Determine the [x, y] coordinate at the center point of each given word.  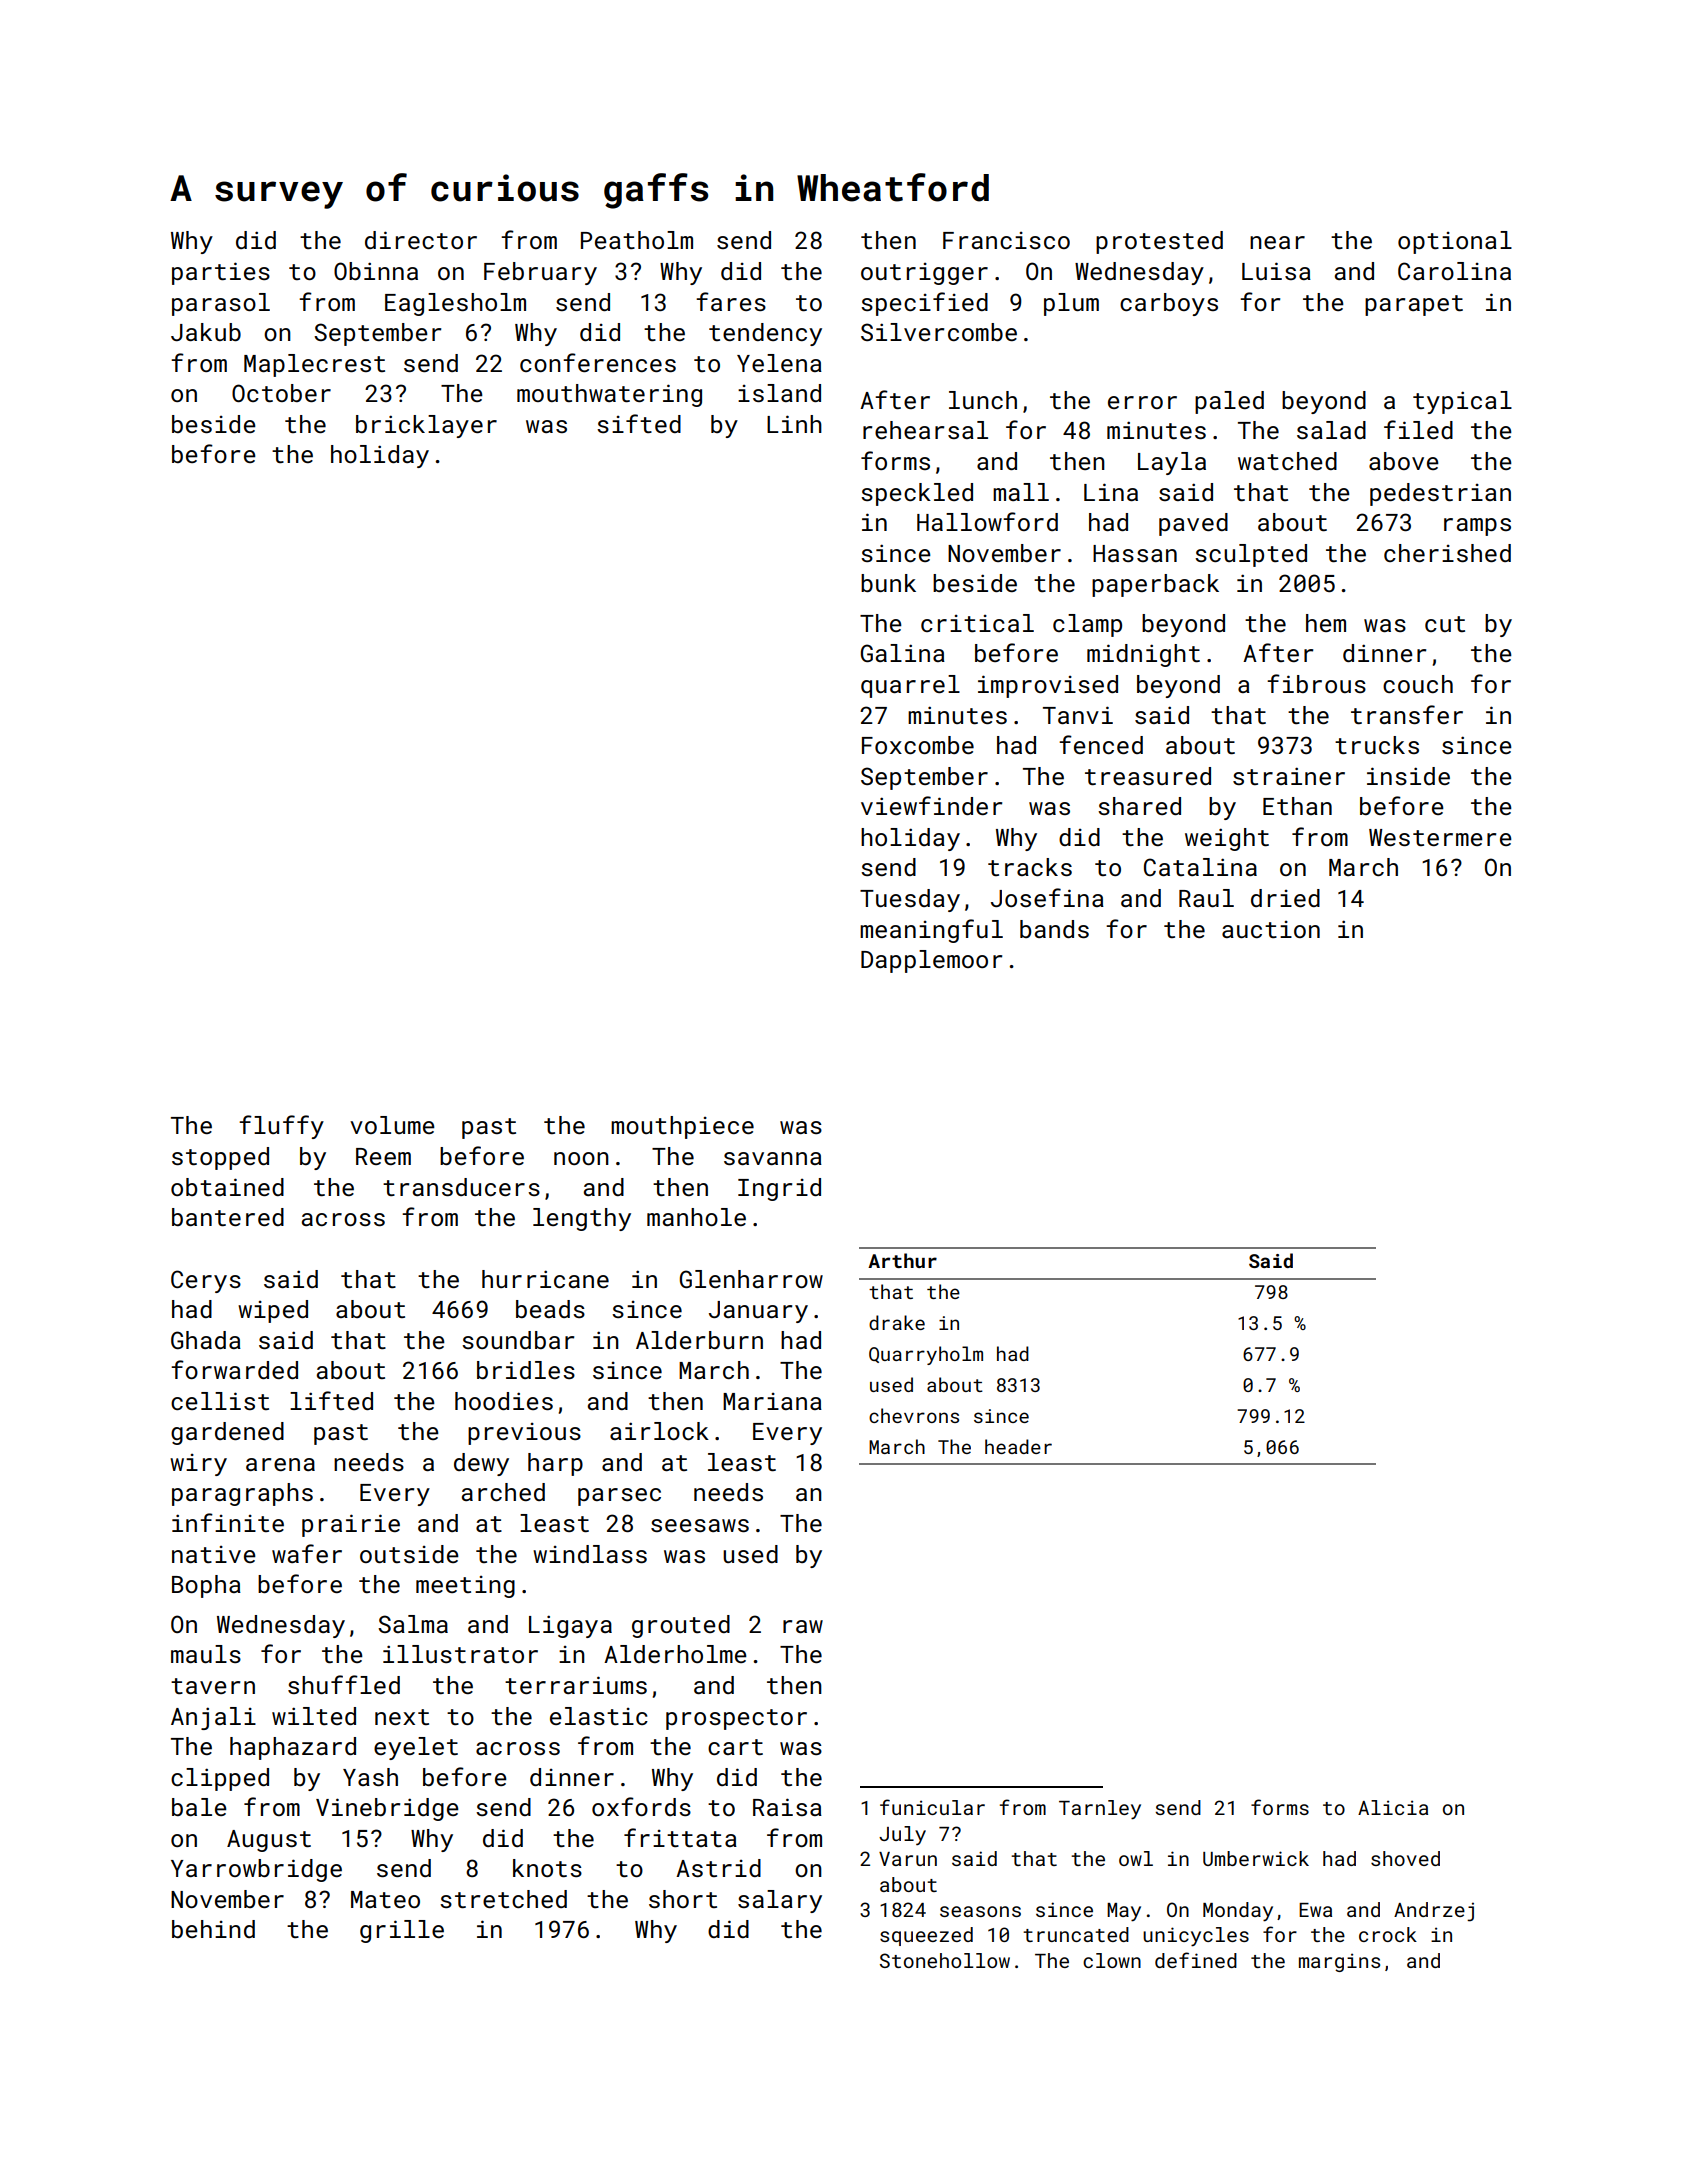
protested [1159, 242]
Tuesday [910, 900]
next [402, 1717]
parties [221, 273]
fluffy [281, 1127]
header [1018, 1446]
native [214, 1554]
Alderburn [699, 1340]
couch [1418, 684]
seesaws [700, 1525]
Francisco [1006, 240]
